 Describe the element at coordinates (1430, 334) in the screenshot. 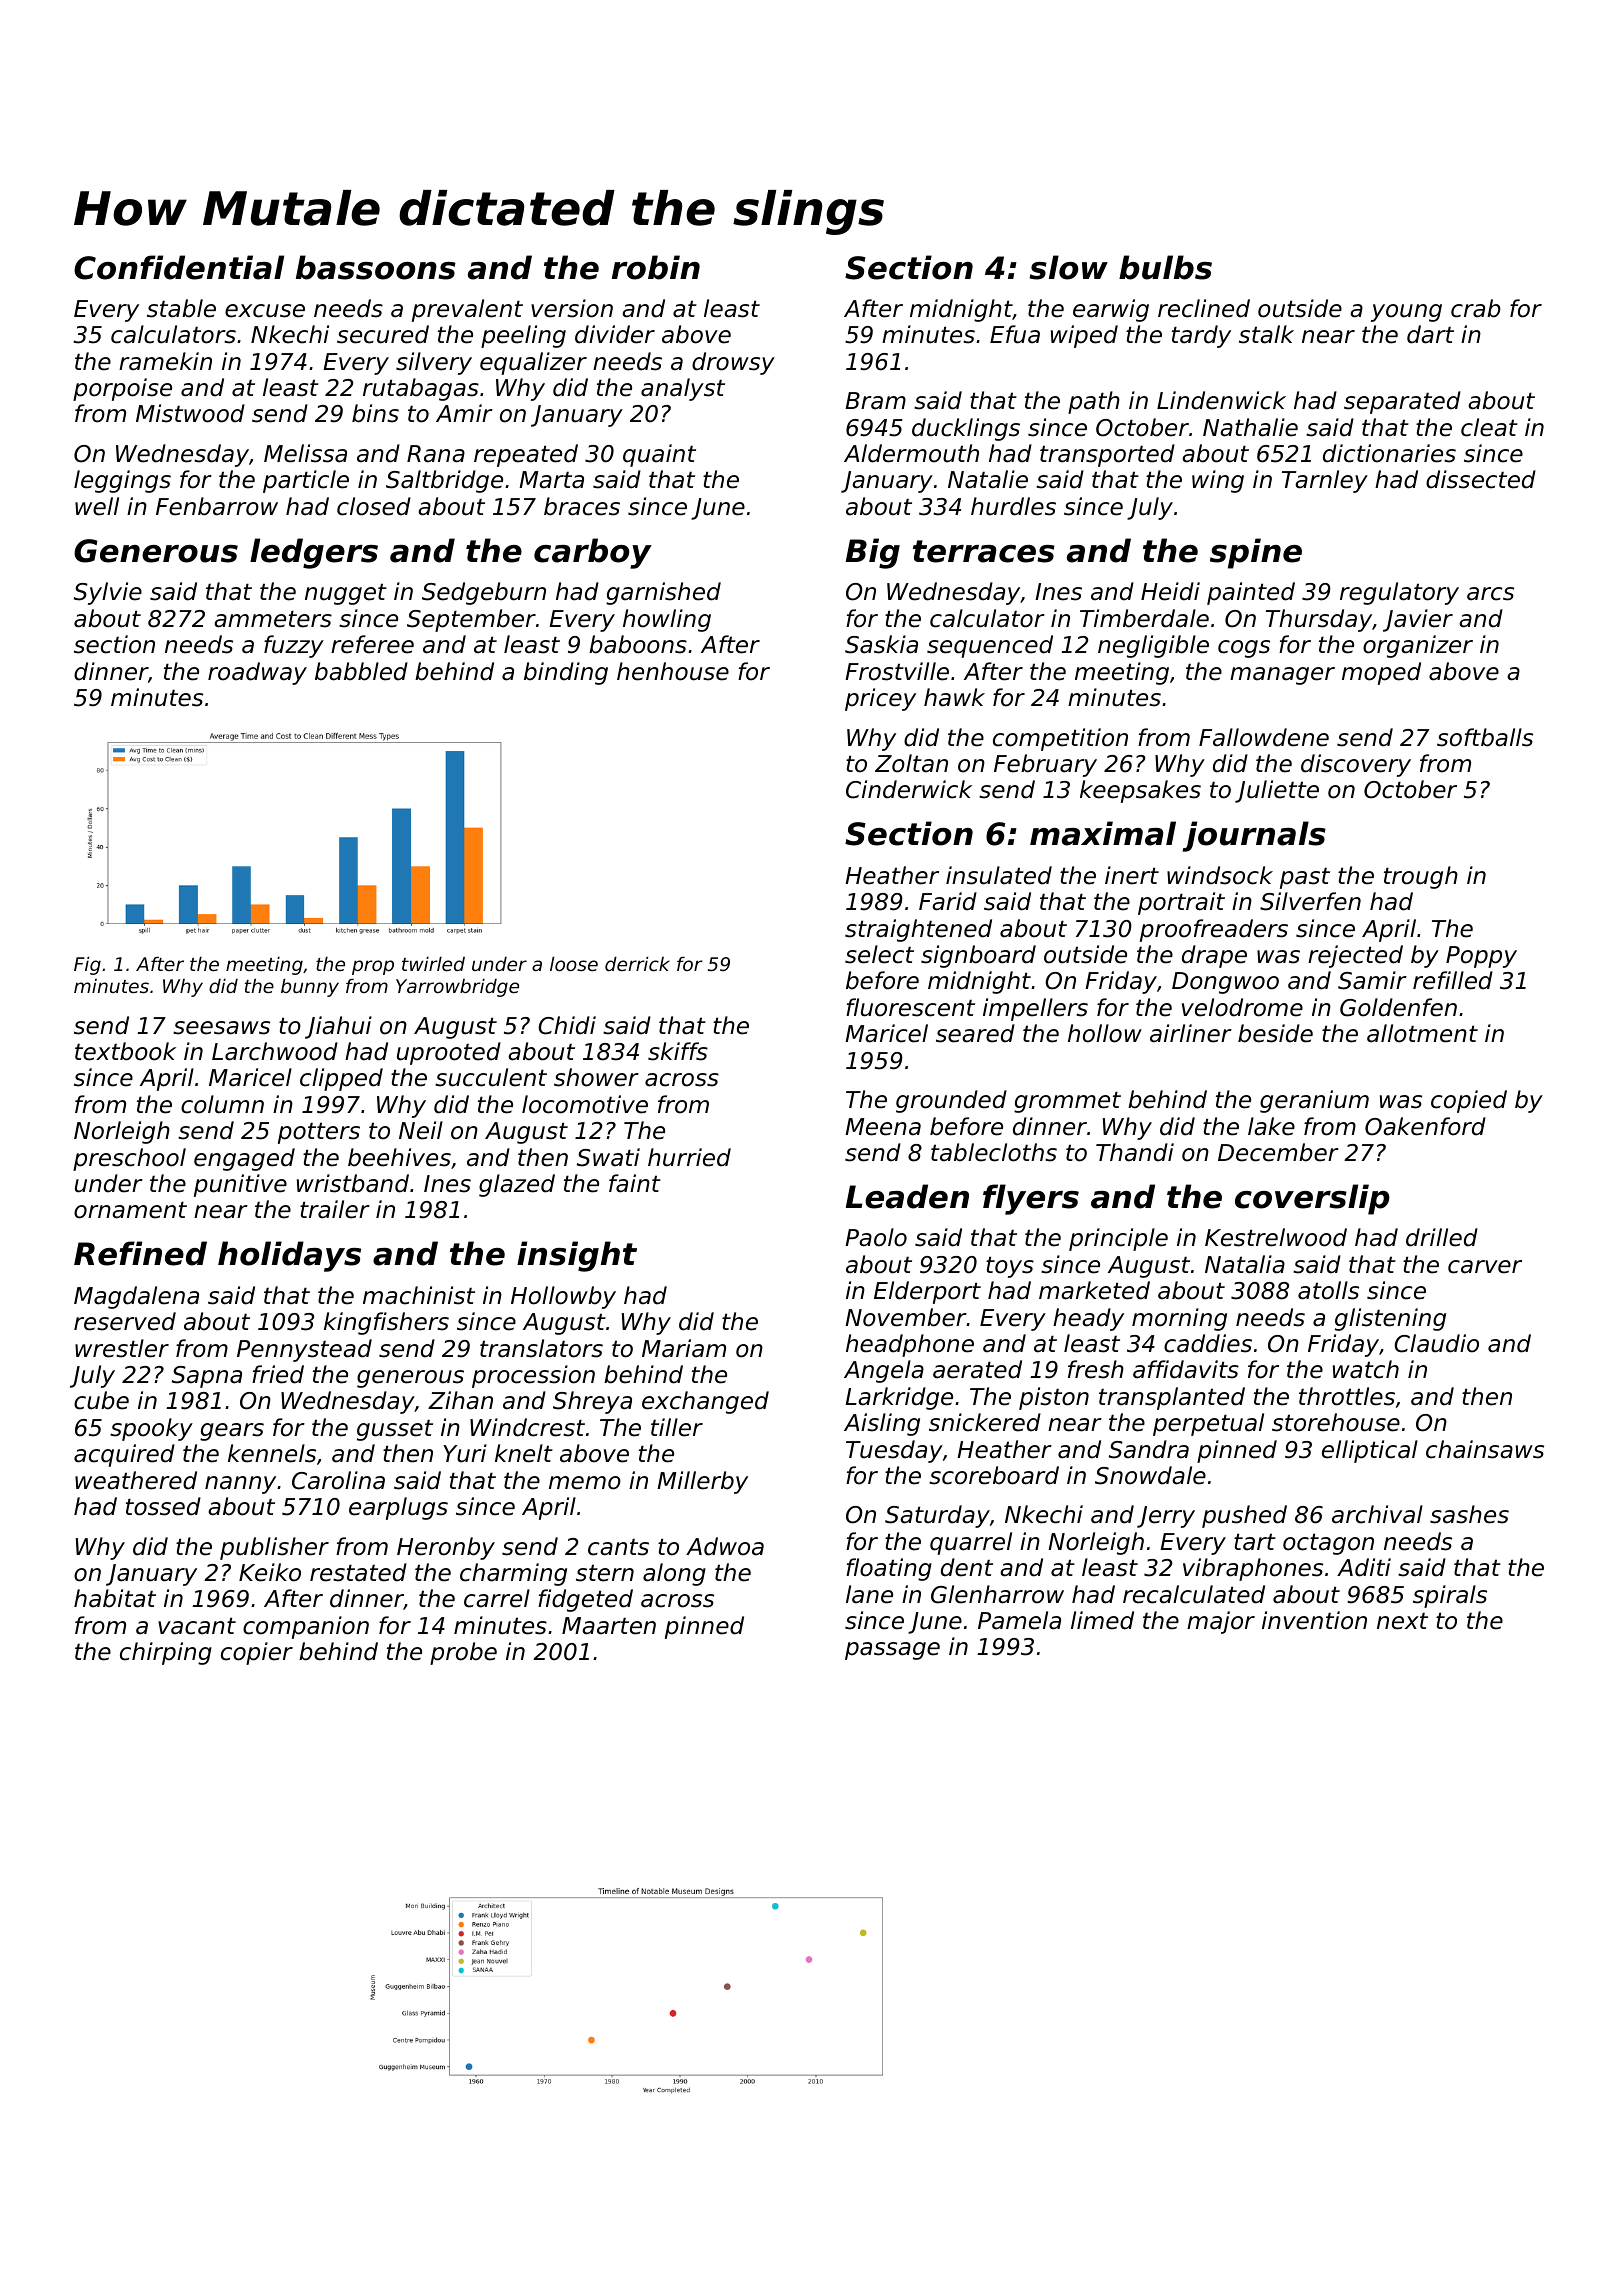

I see `dart` at that location.
